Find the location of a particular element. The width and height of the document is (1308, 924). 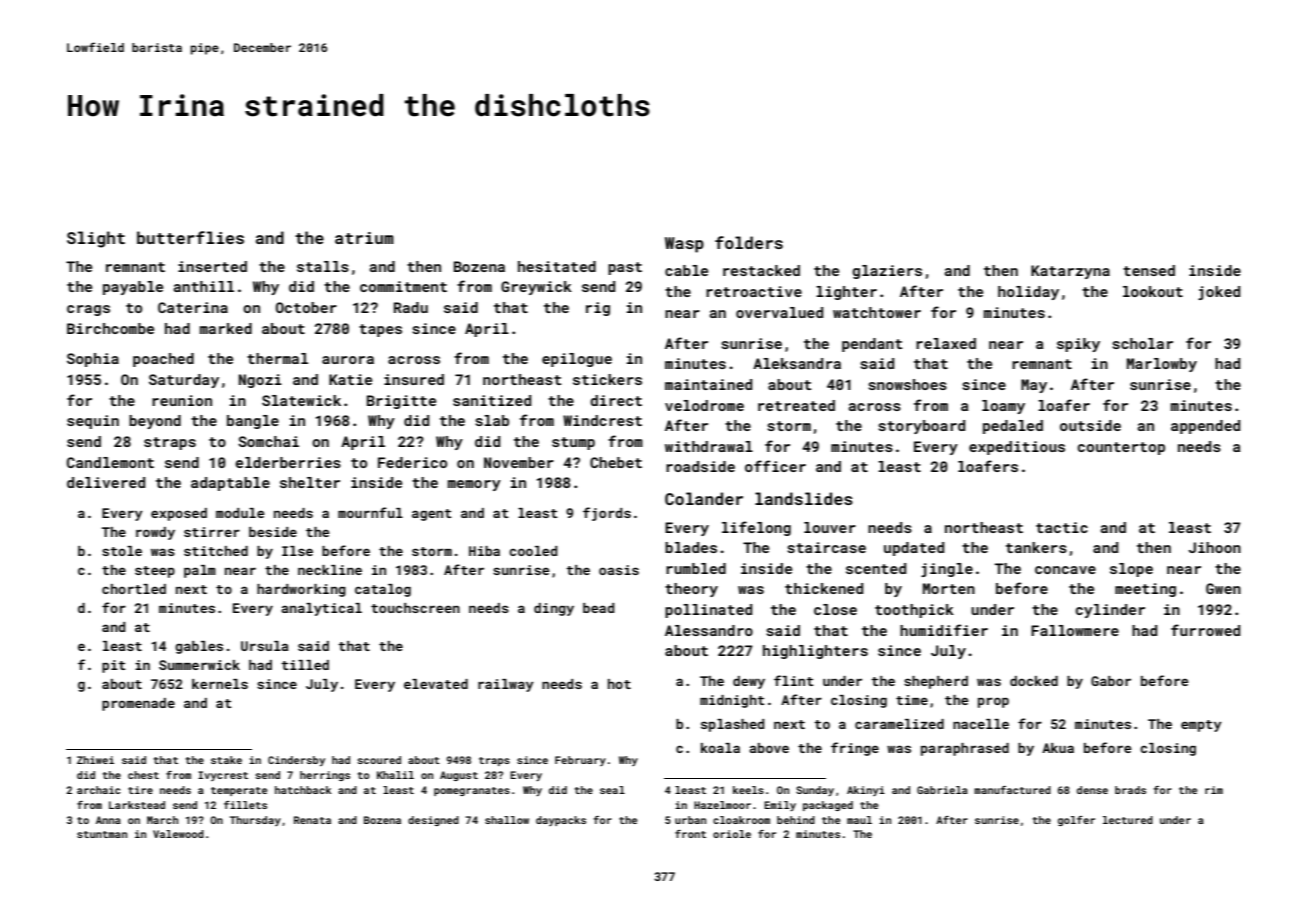

Katarzyna is located at coordinates (1070, 272).
